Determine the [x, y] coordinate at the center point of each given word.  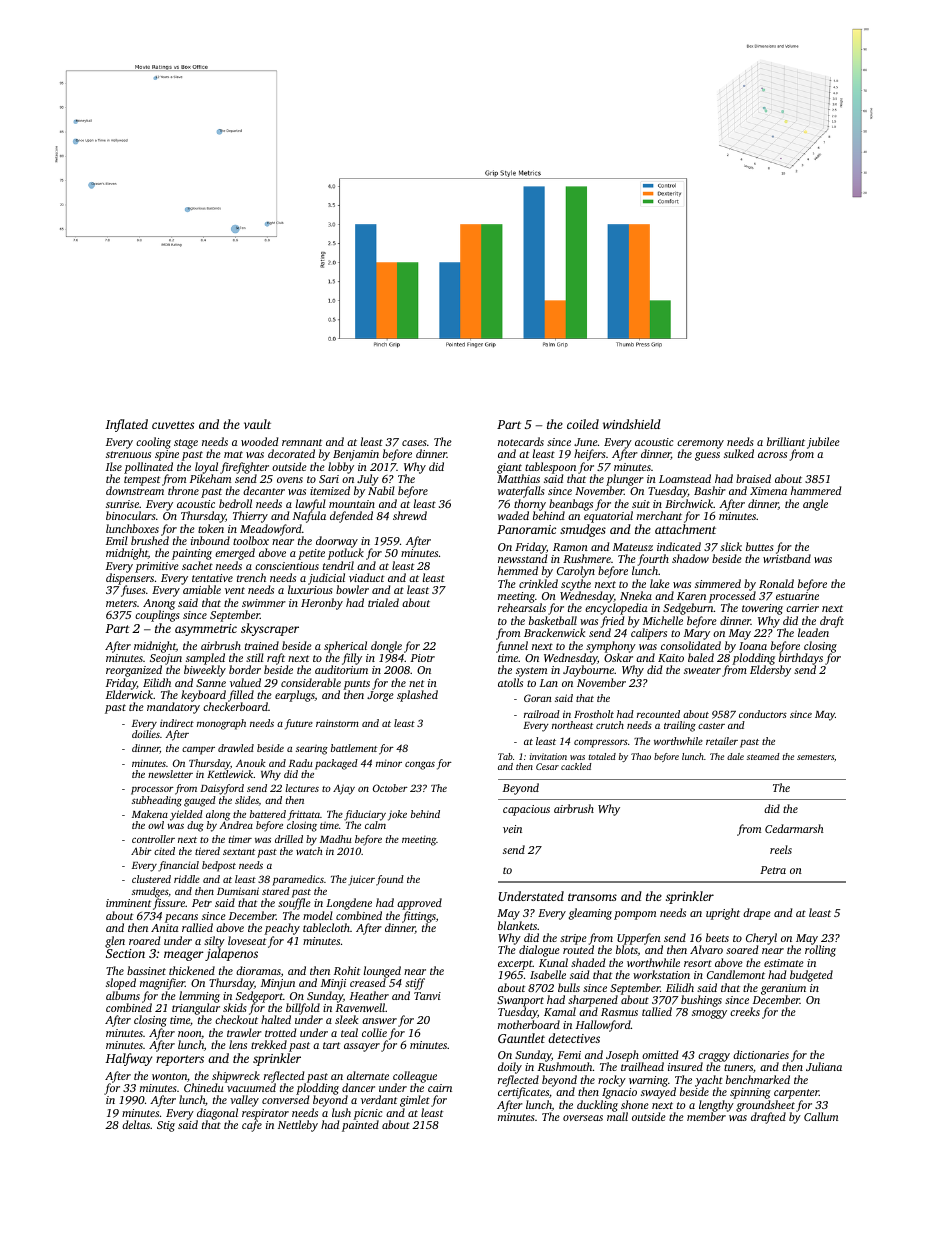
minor [389, 763]
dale [735, 756]
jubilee [823, 443]
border [245, 669]
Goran [538, 698]
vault [257, 424]
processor [152, 790]
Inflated [126, 425]
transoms [592, 897]
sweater [702, 670]
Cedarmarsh [794, 828]
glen [115, 942]
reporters [180, 1060]
